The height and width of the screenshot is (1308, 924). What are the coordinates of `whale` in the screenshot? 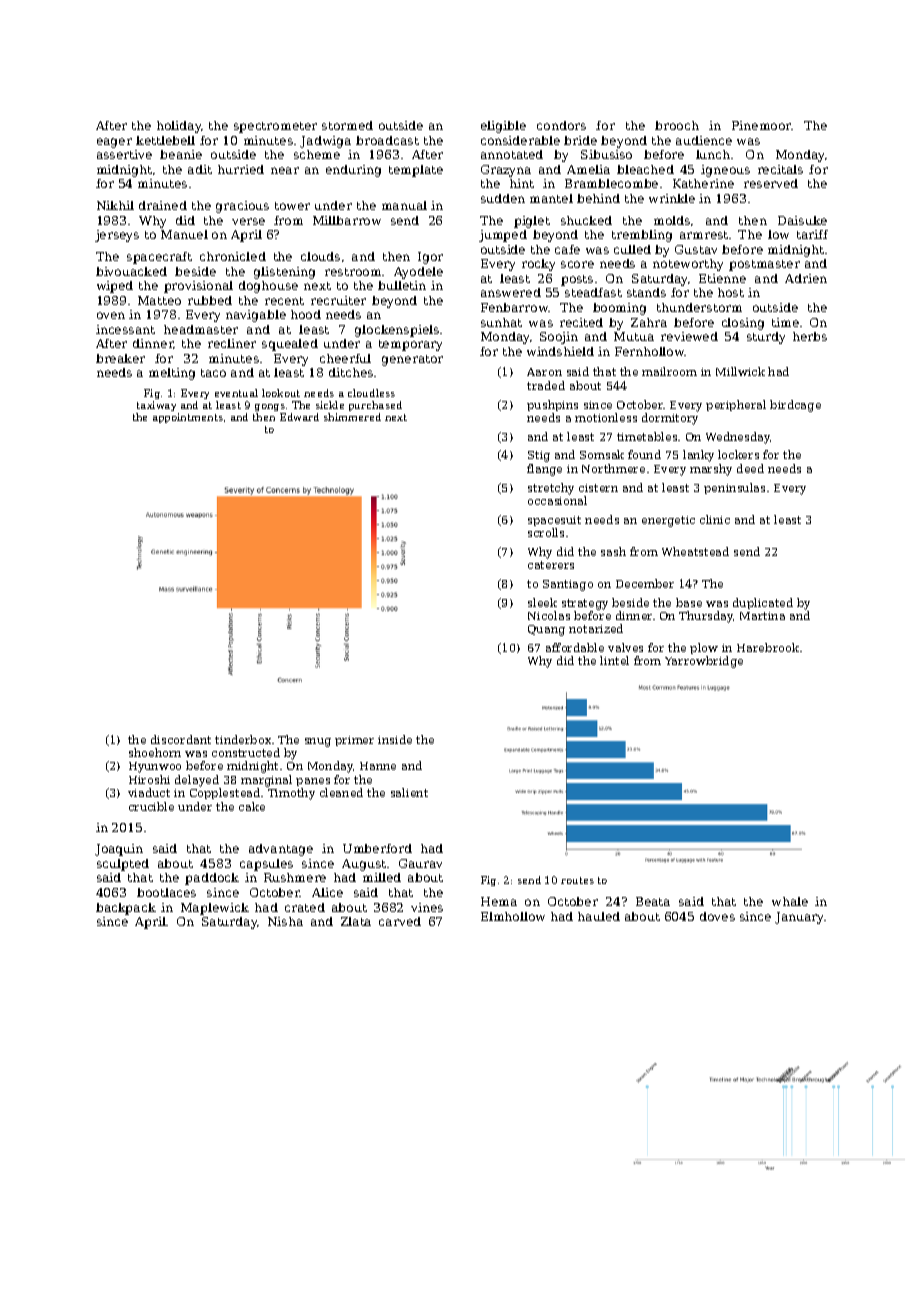 It's located at (790, 901).
